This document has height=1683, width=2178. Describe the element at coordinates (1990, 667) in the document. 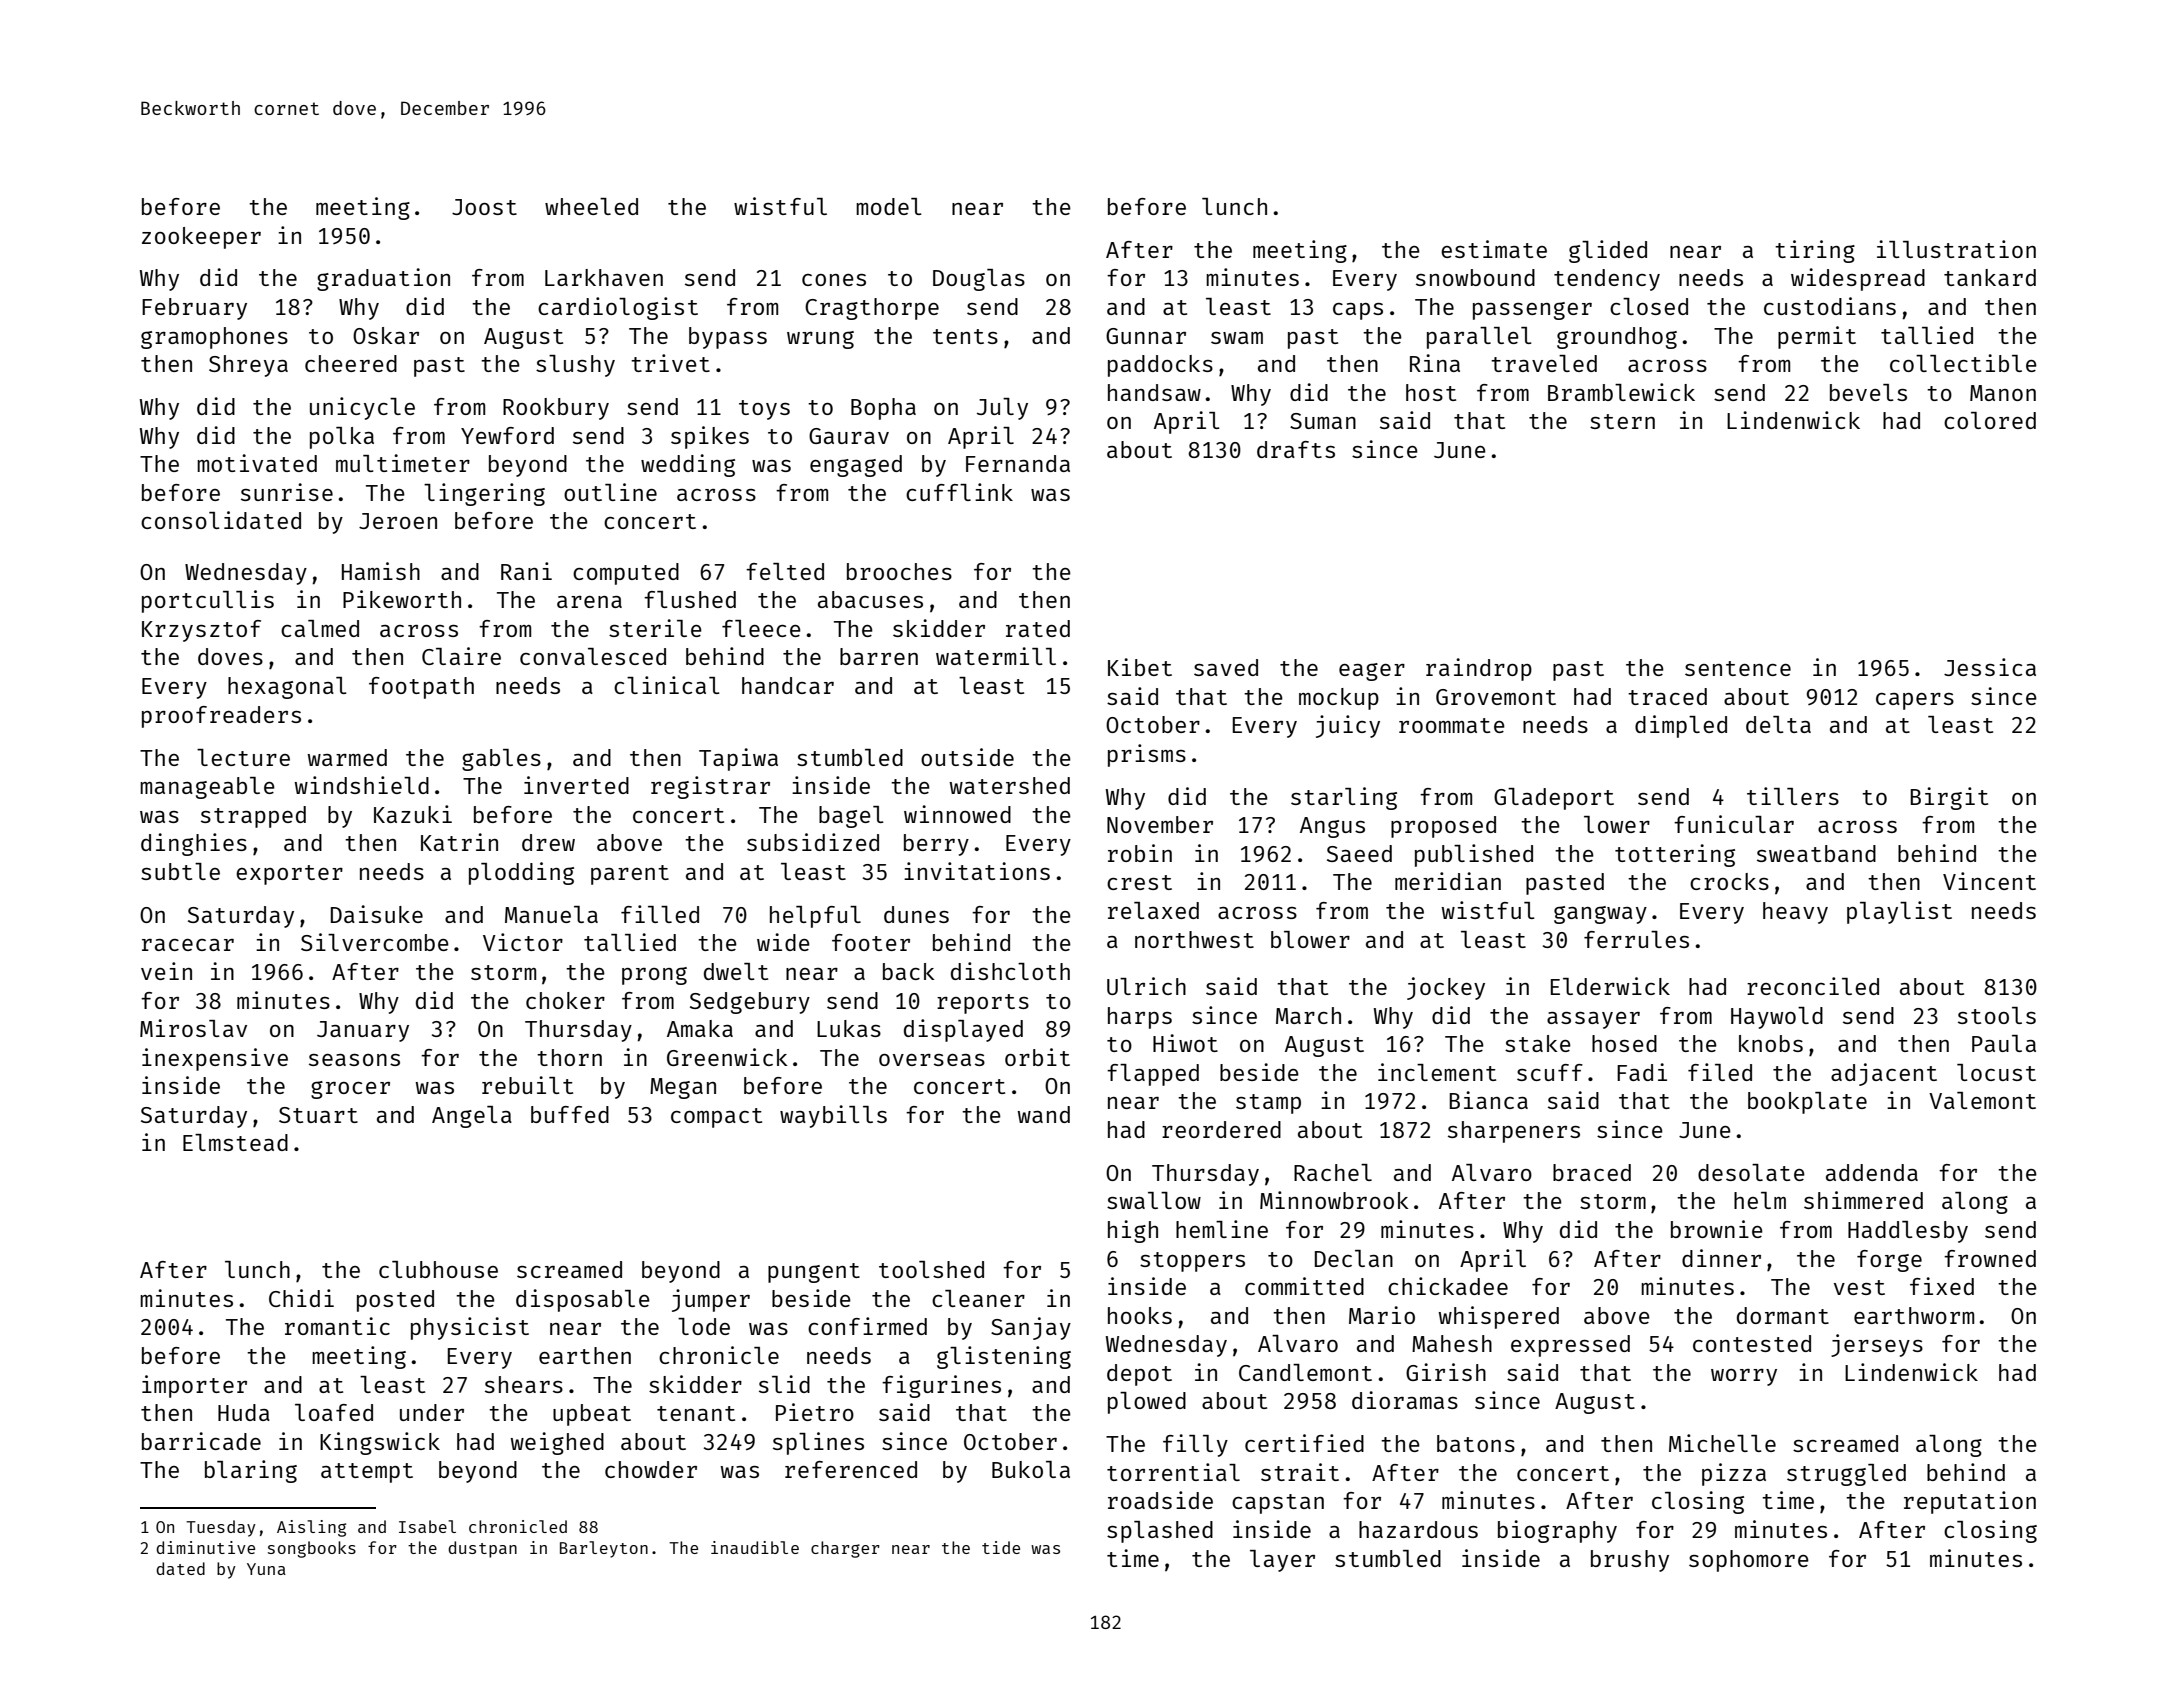

I see `Jessica` at that location.
